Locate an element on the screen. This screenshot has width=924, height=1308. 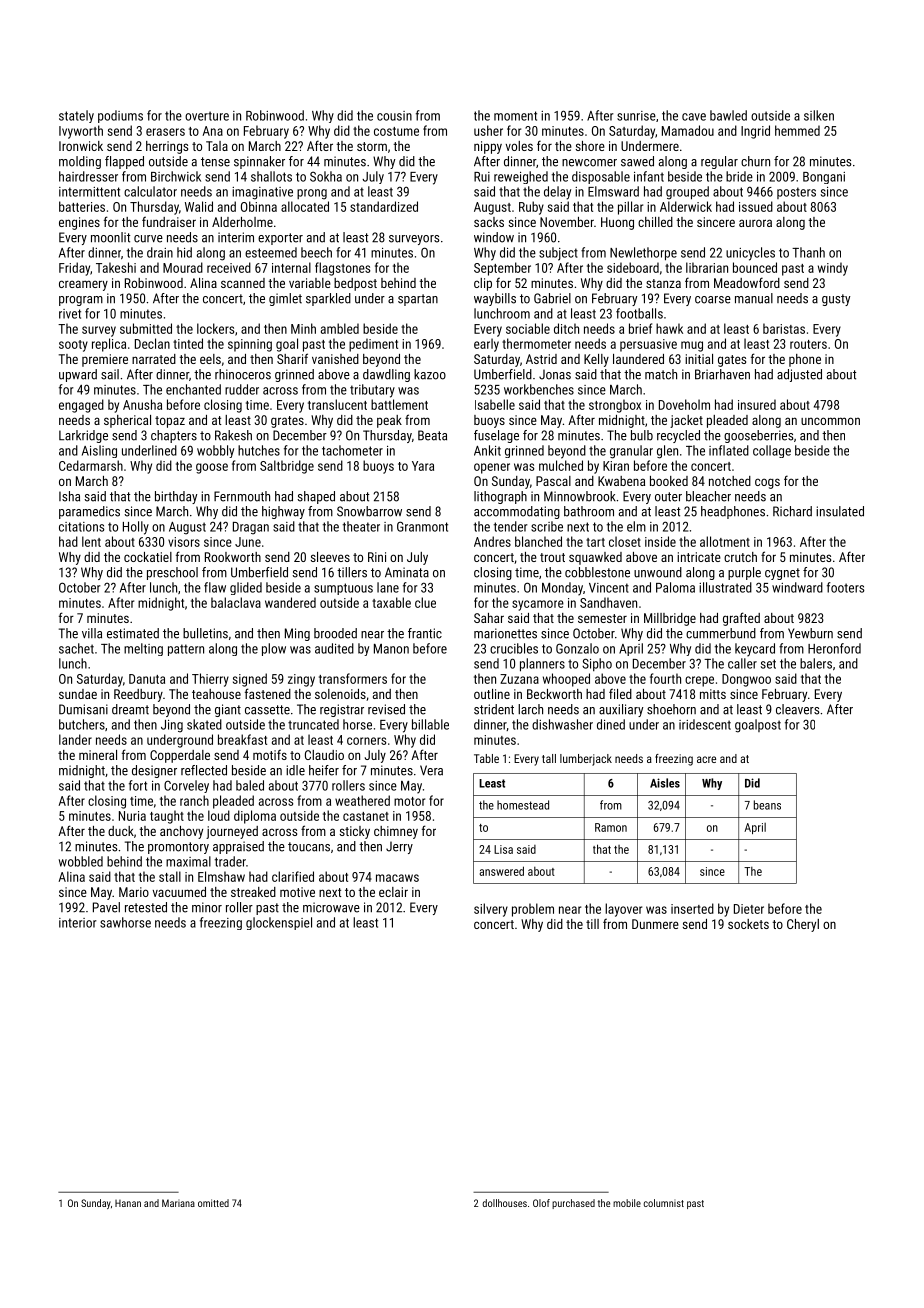
mulched is located at coordinates (561, 465).
